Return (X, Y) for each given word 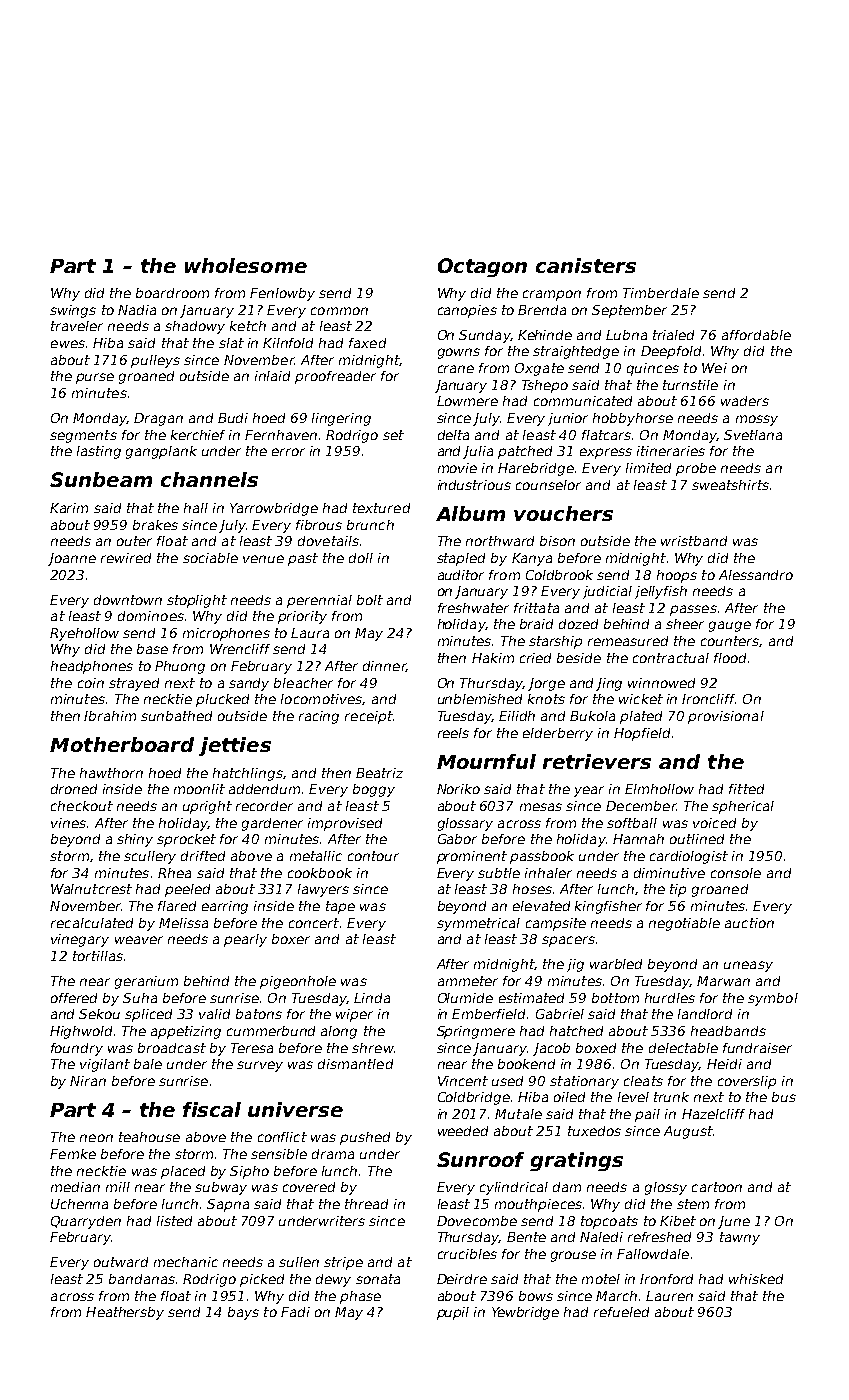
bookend (526, 1064)
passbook (542, 857)
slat (231, 343)
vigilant (105, 1065)
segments (83, 436)
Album (470, 513)
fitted (746, 789)
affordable (756, 335)
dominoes (151, 616)
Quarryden (86, 1222)
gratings (576, 1161)
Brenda (542, 310)
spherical (743, 807)
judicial (607, 592)
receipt (369, 717)
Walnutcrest (91, 889)
